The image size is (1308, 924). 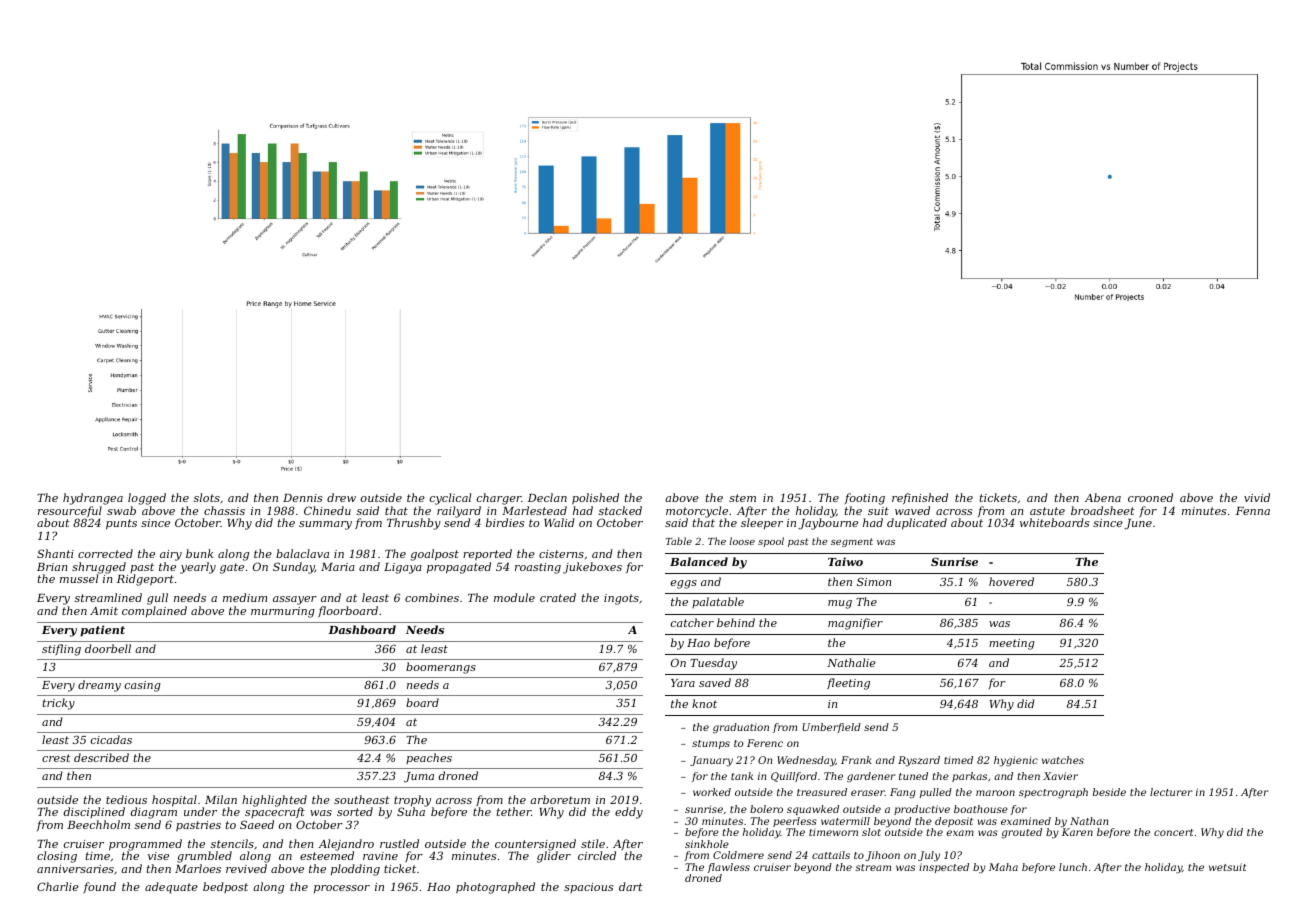 I want to click on grouted, so click(x=1021, y=833).
